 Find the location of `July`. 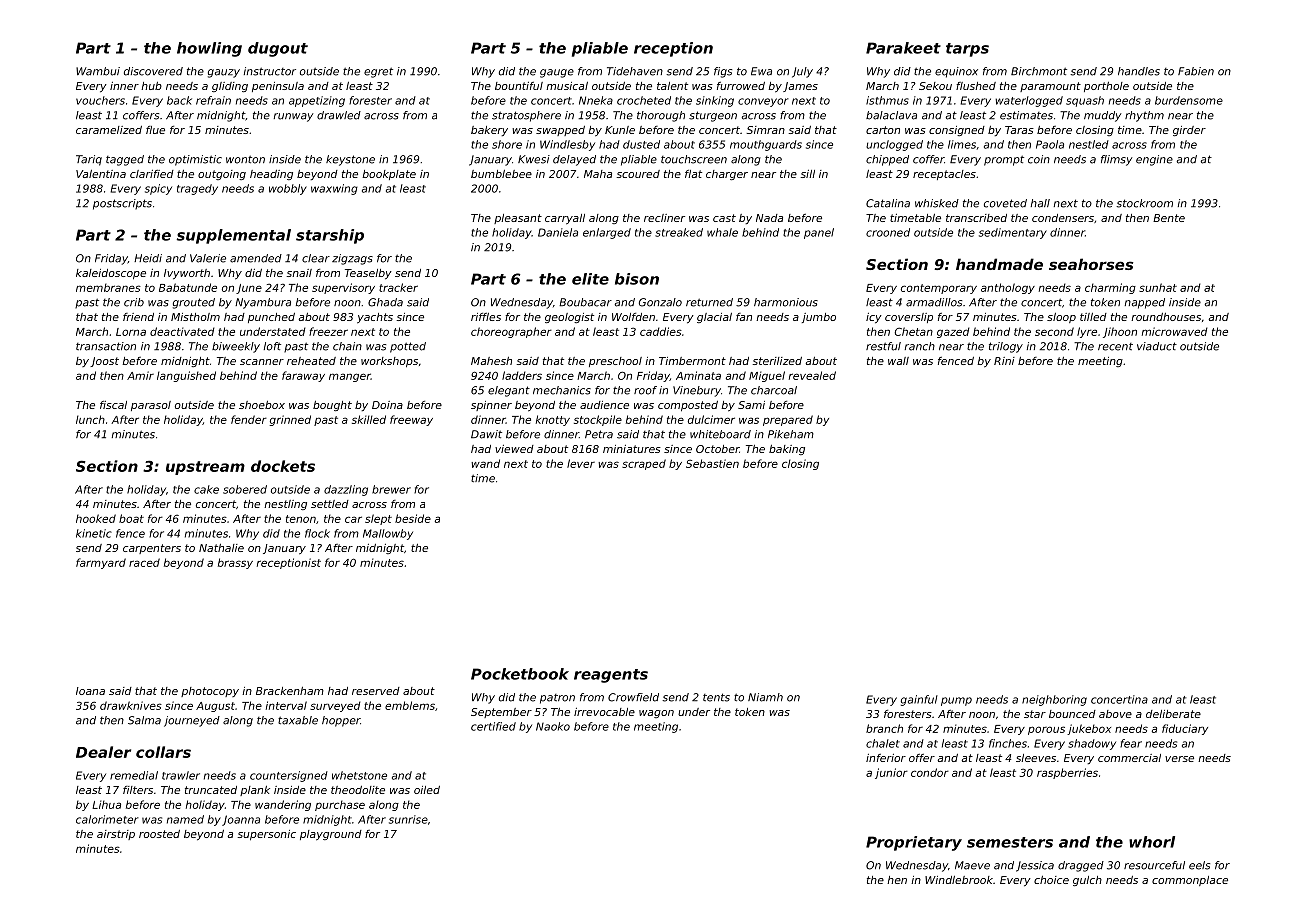

July is located at coordinates (802, 72).
